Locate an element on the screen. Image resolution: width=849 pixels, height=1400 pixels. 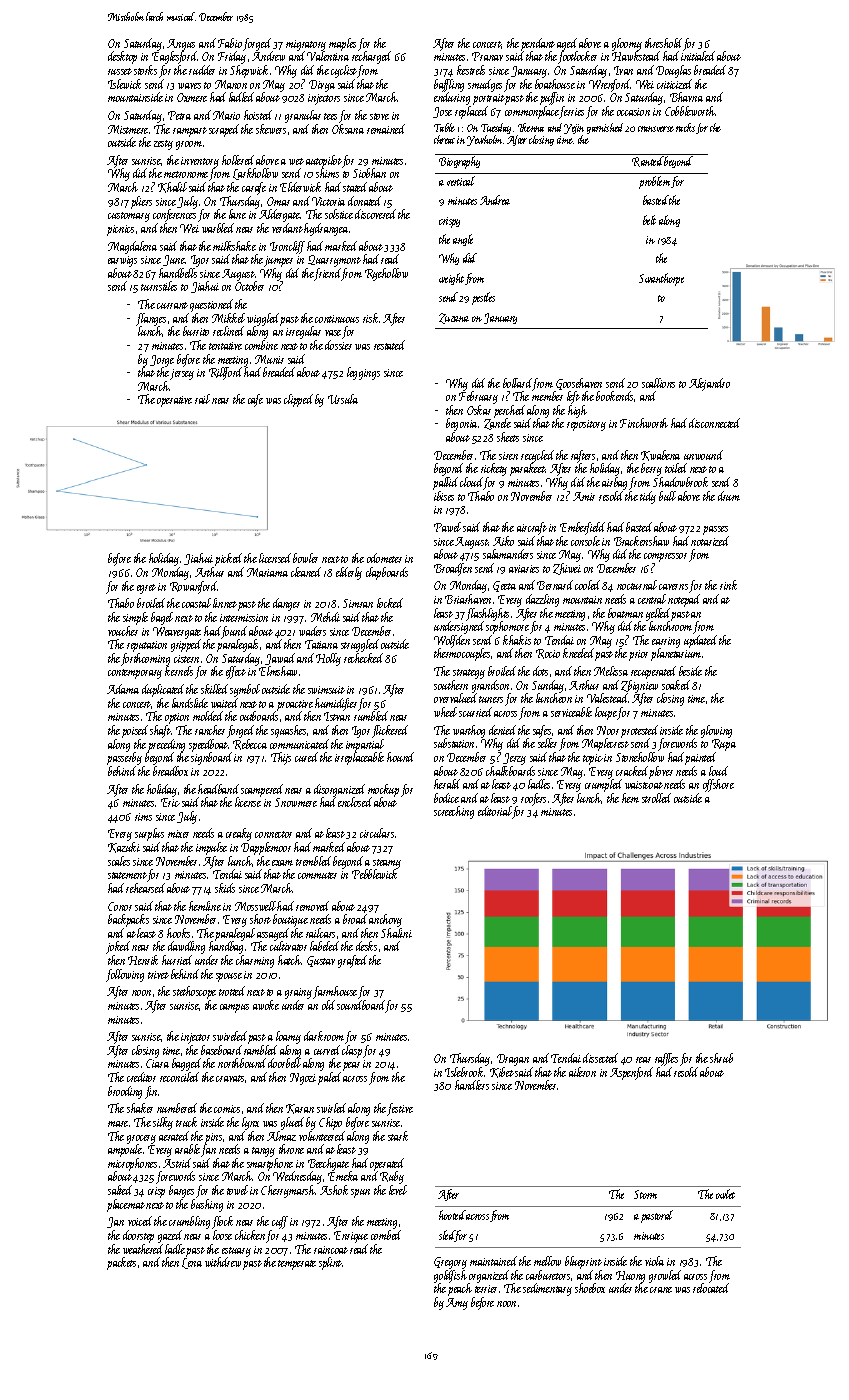
pestles is located at coordinates (483, 298).
